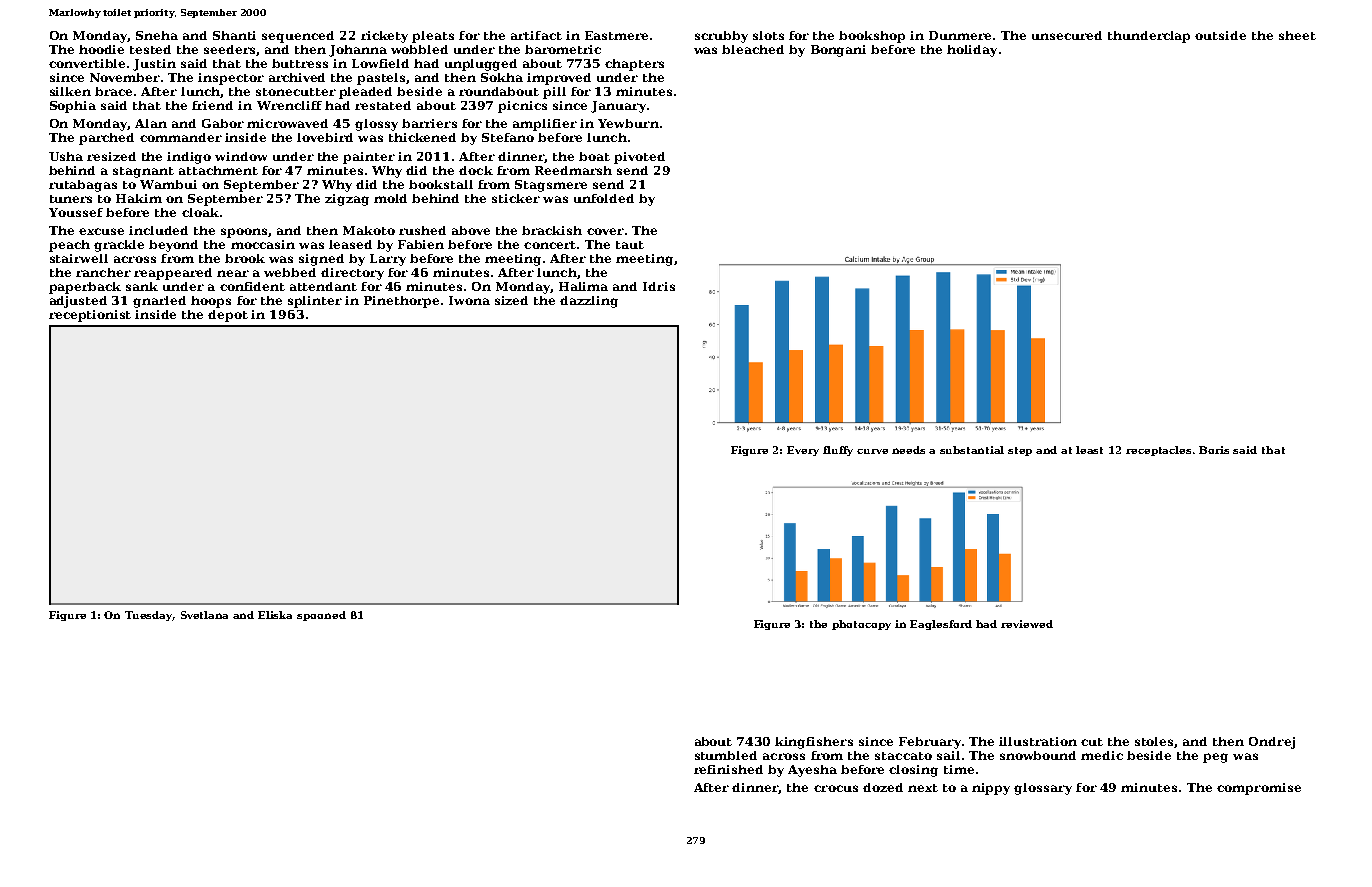 The image size is (1372, 887). What do you see at coordinates (298, 37) in the image?
I see `sequenced` at bounding box center [298, 37].
